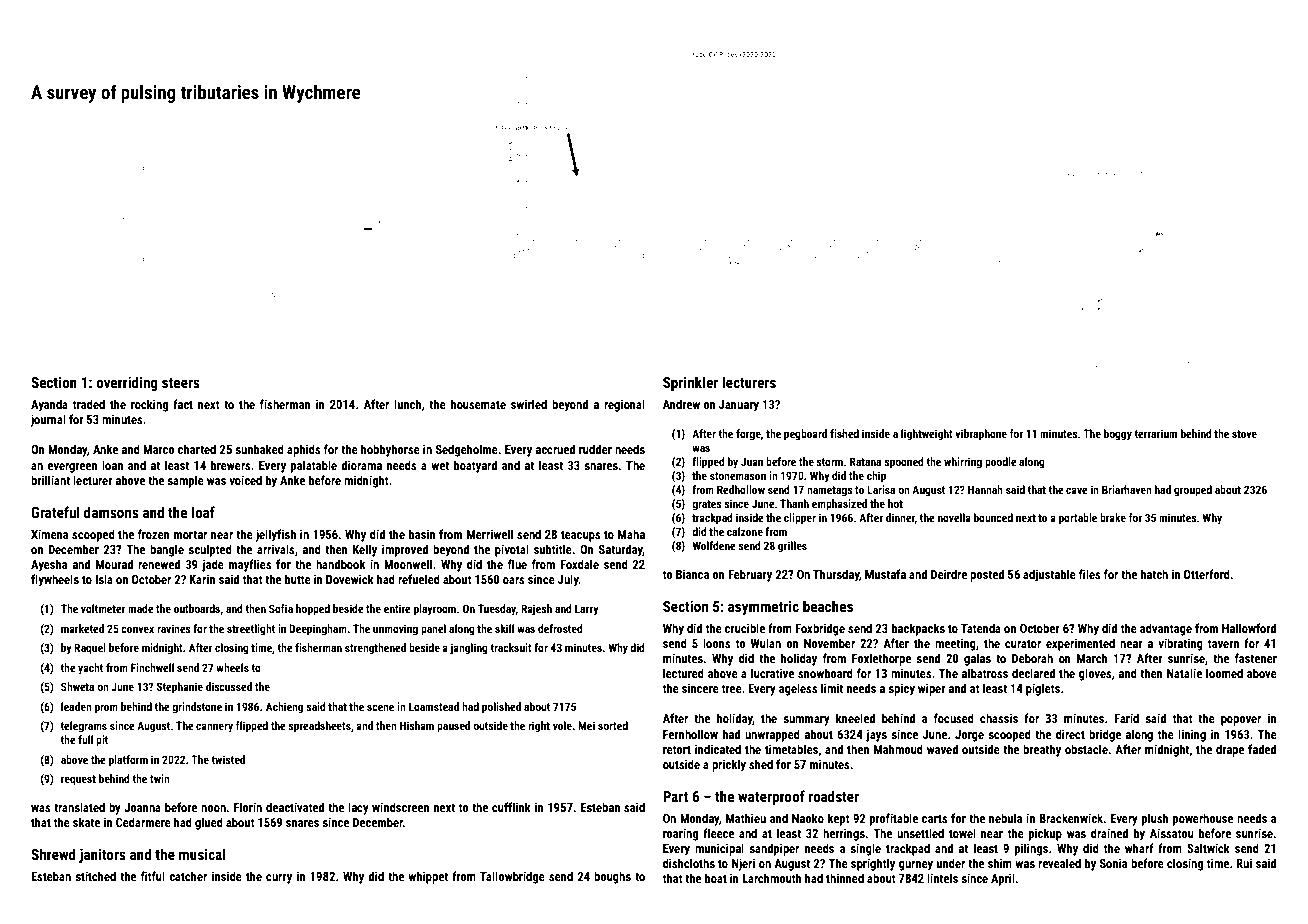  I want to click on cufflink, so click(511, 807).
